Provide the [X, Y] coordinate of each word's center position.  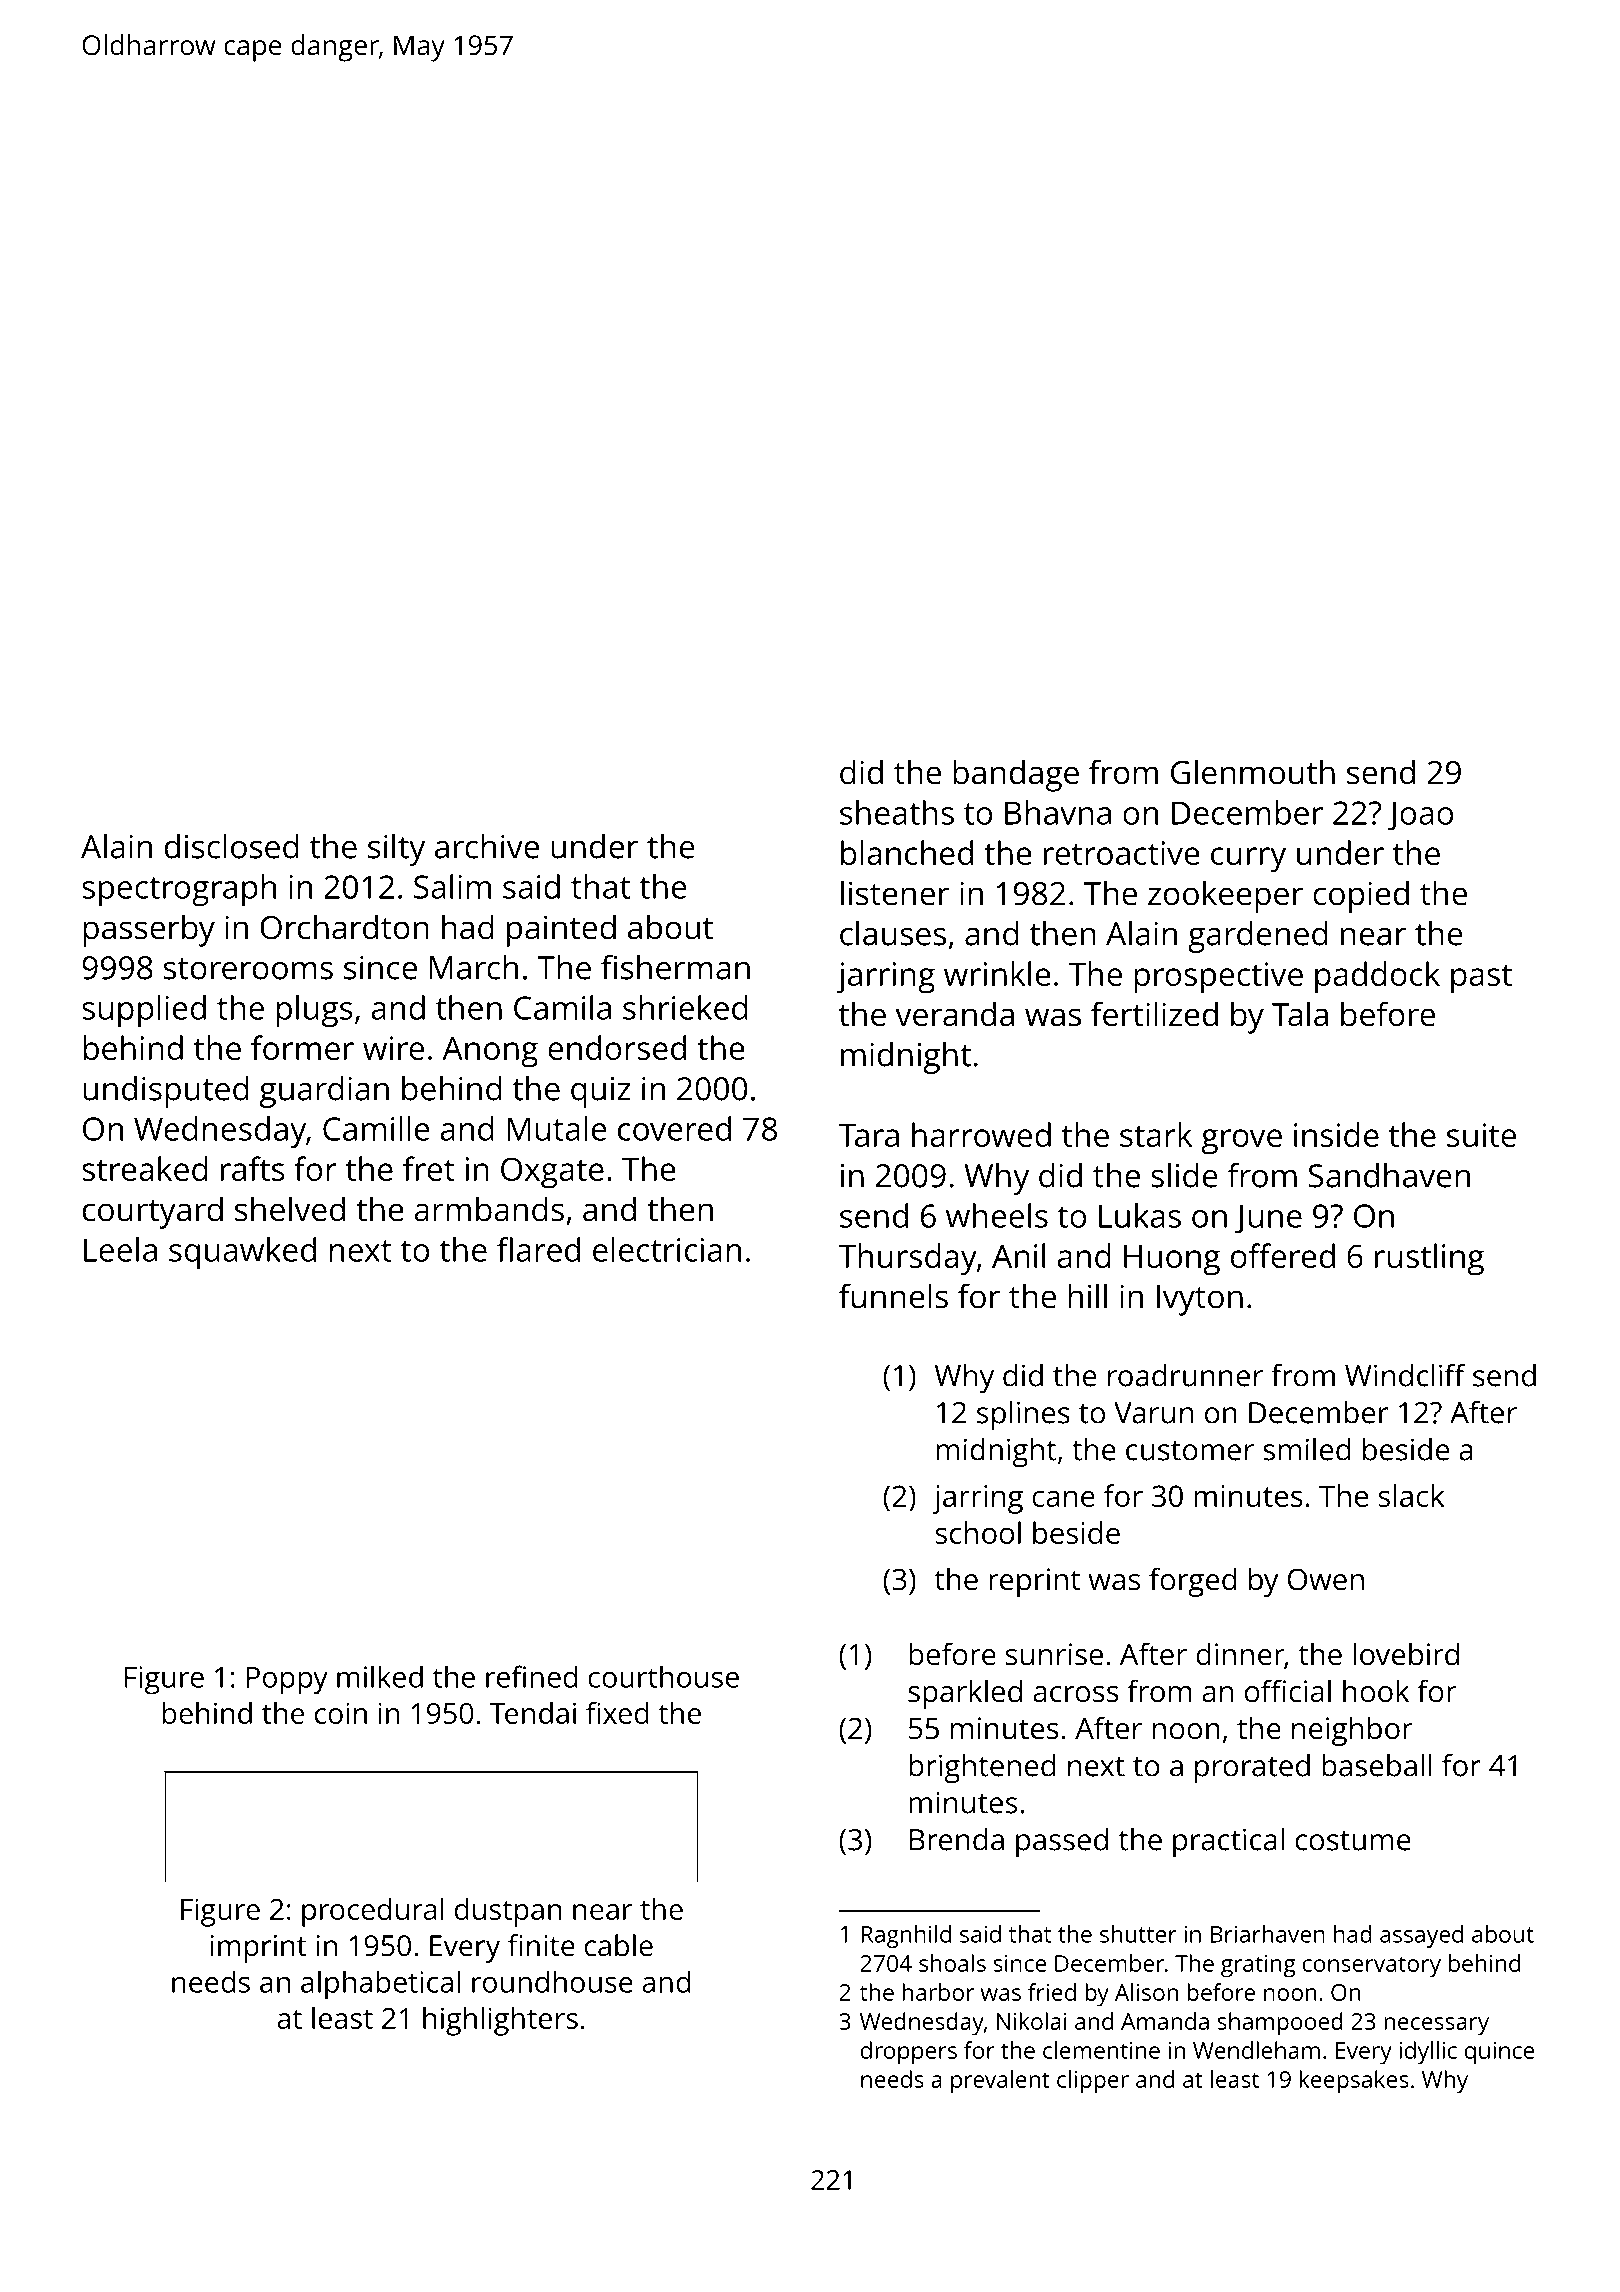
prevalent [1000, 2082]
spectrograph [179, 890]
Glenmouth [1253, 772]
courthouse [663, 1676]
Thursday [908, 1259]
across [1076, 1694]
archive [487, 846]
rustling [1429, 1259]
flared [538, 1249]
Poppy [287, 1681]
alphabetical [380, 1985]
